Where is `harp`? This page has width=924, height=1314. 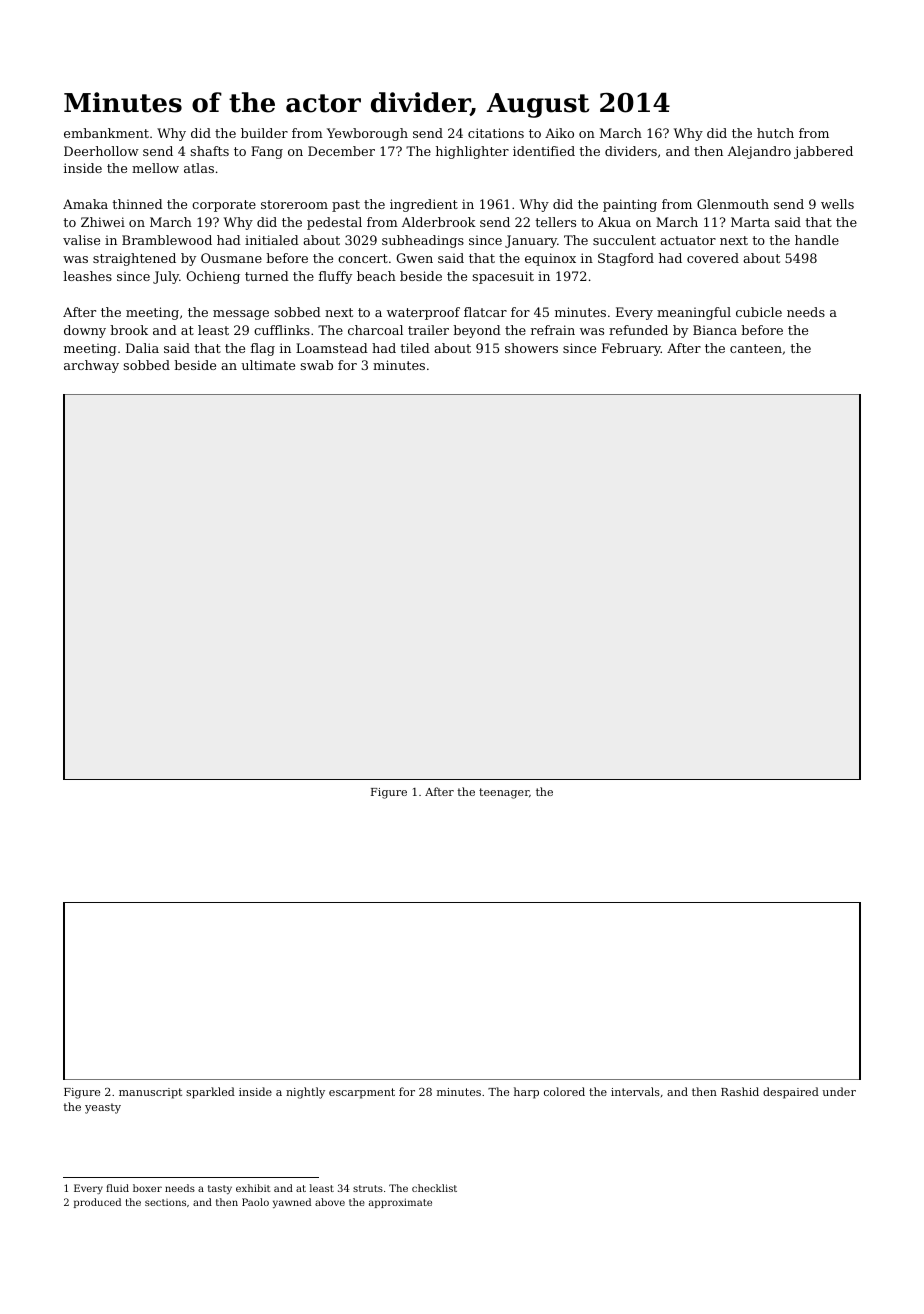 harp is located at coordinates (526, 1093).
